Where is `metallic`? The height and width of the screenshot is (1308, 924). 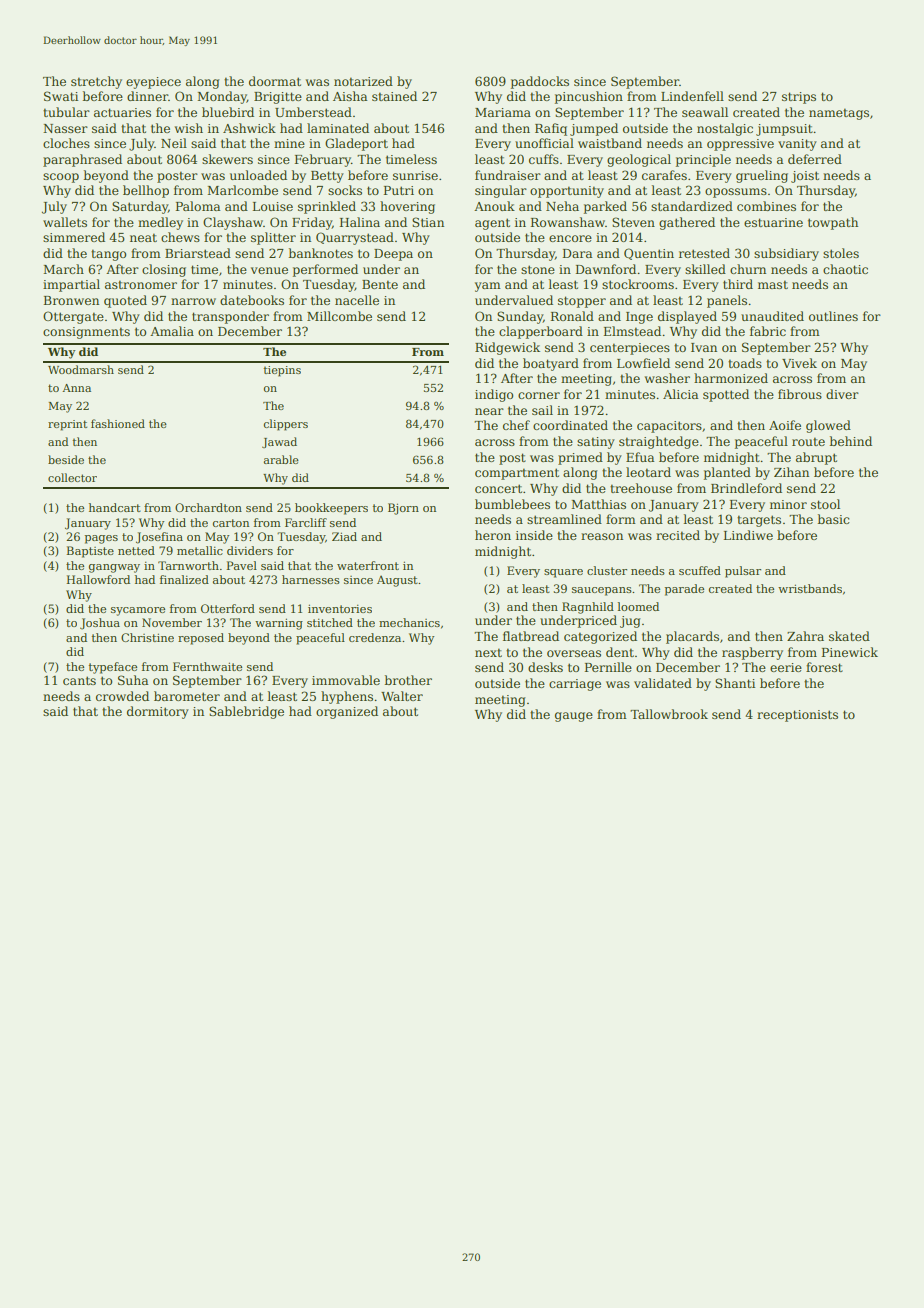 metallic is located at coordinates (200, 550).
